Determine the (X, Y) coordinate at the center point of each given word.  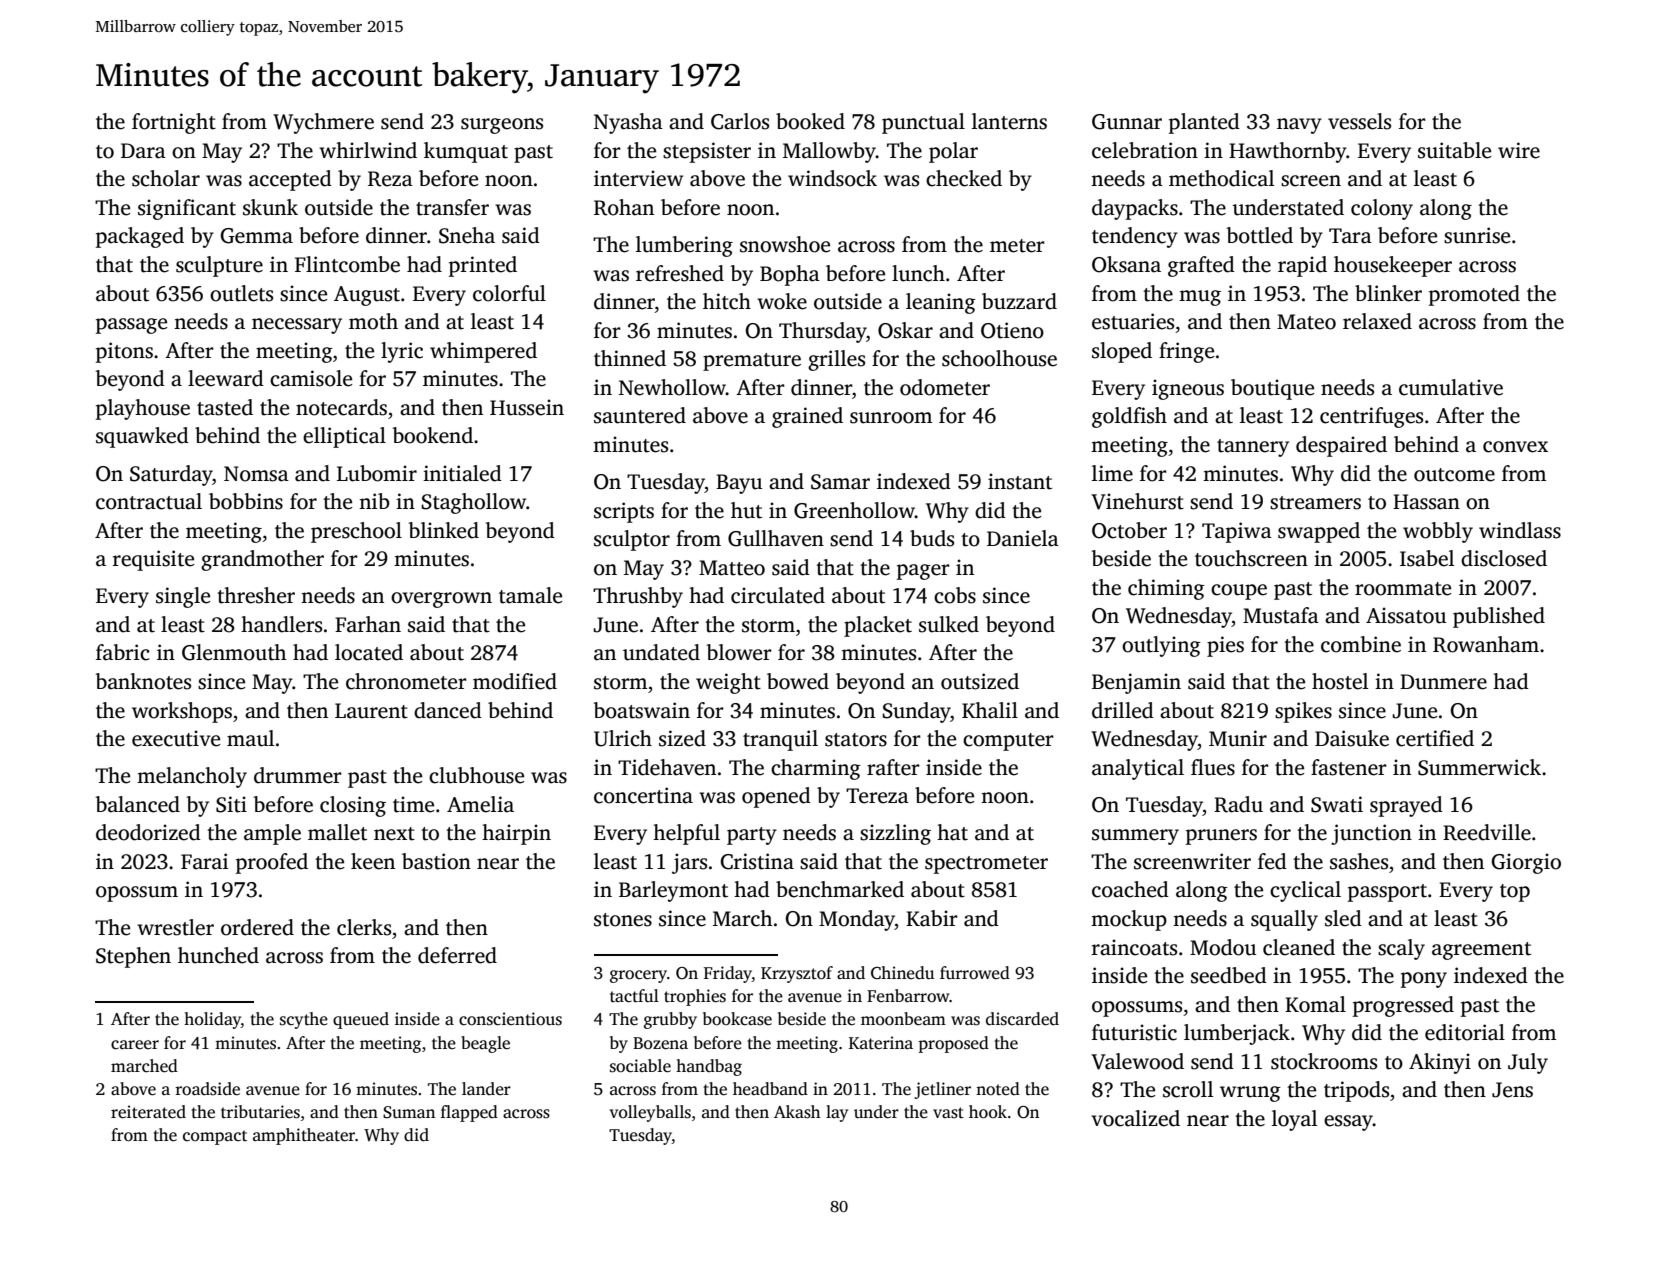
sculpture (219, 266)
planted (1204, 123)
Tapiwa (1237, 532)
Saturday (171, 475)
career (135, 1045)
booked (810, 121)
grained (807, 417)
